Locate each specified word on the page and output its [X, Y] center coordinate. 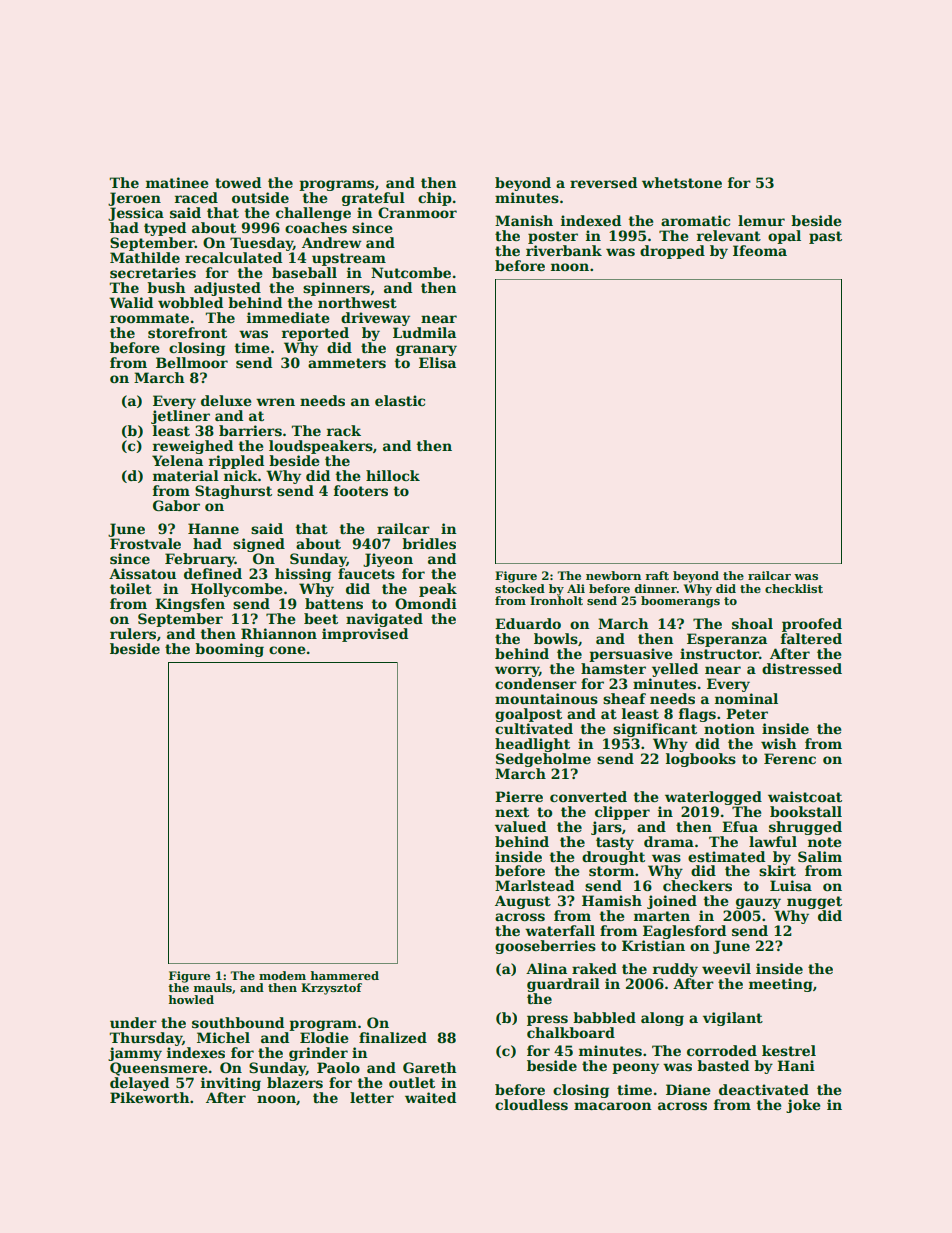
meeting [781, 985]
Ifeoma [760, 250]
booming [229, 650]
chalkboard [571, 1032]
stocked [520, 588]
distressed [802, 668]
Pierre [519, 796]
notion [729, 728]
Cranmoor [417, 212]
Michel [223, 1037]
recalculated [233, 257]
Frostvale [145, 543]
